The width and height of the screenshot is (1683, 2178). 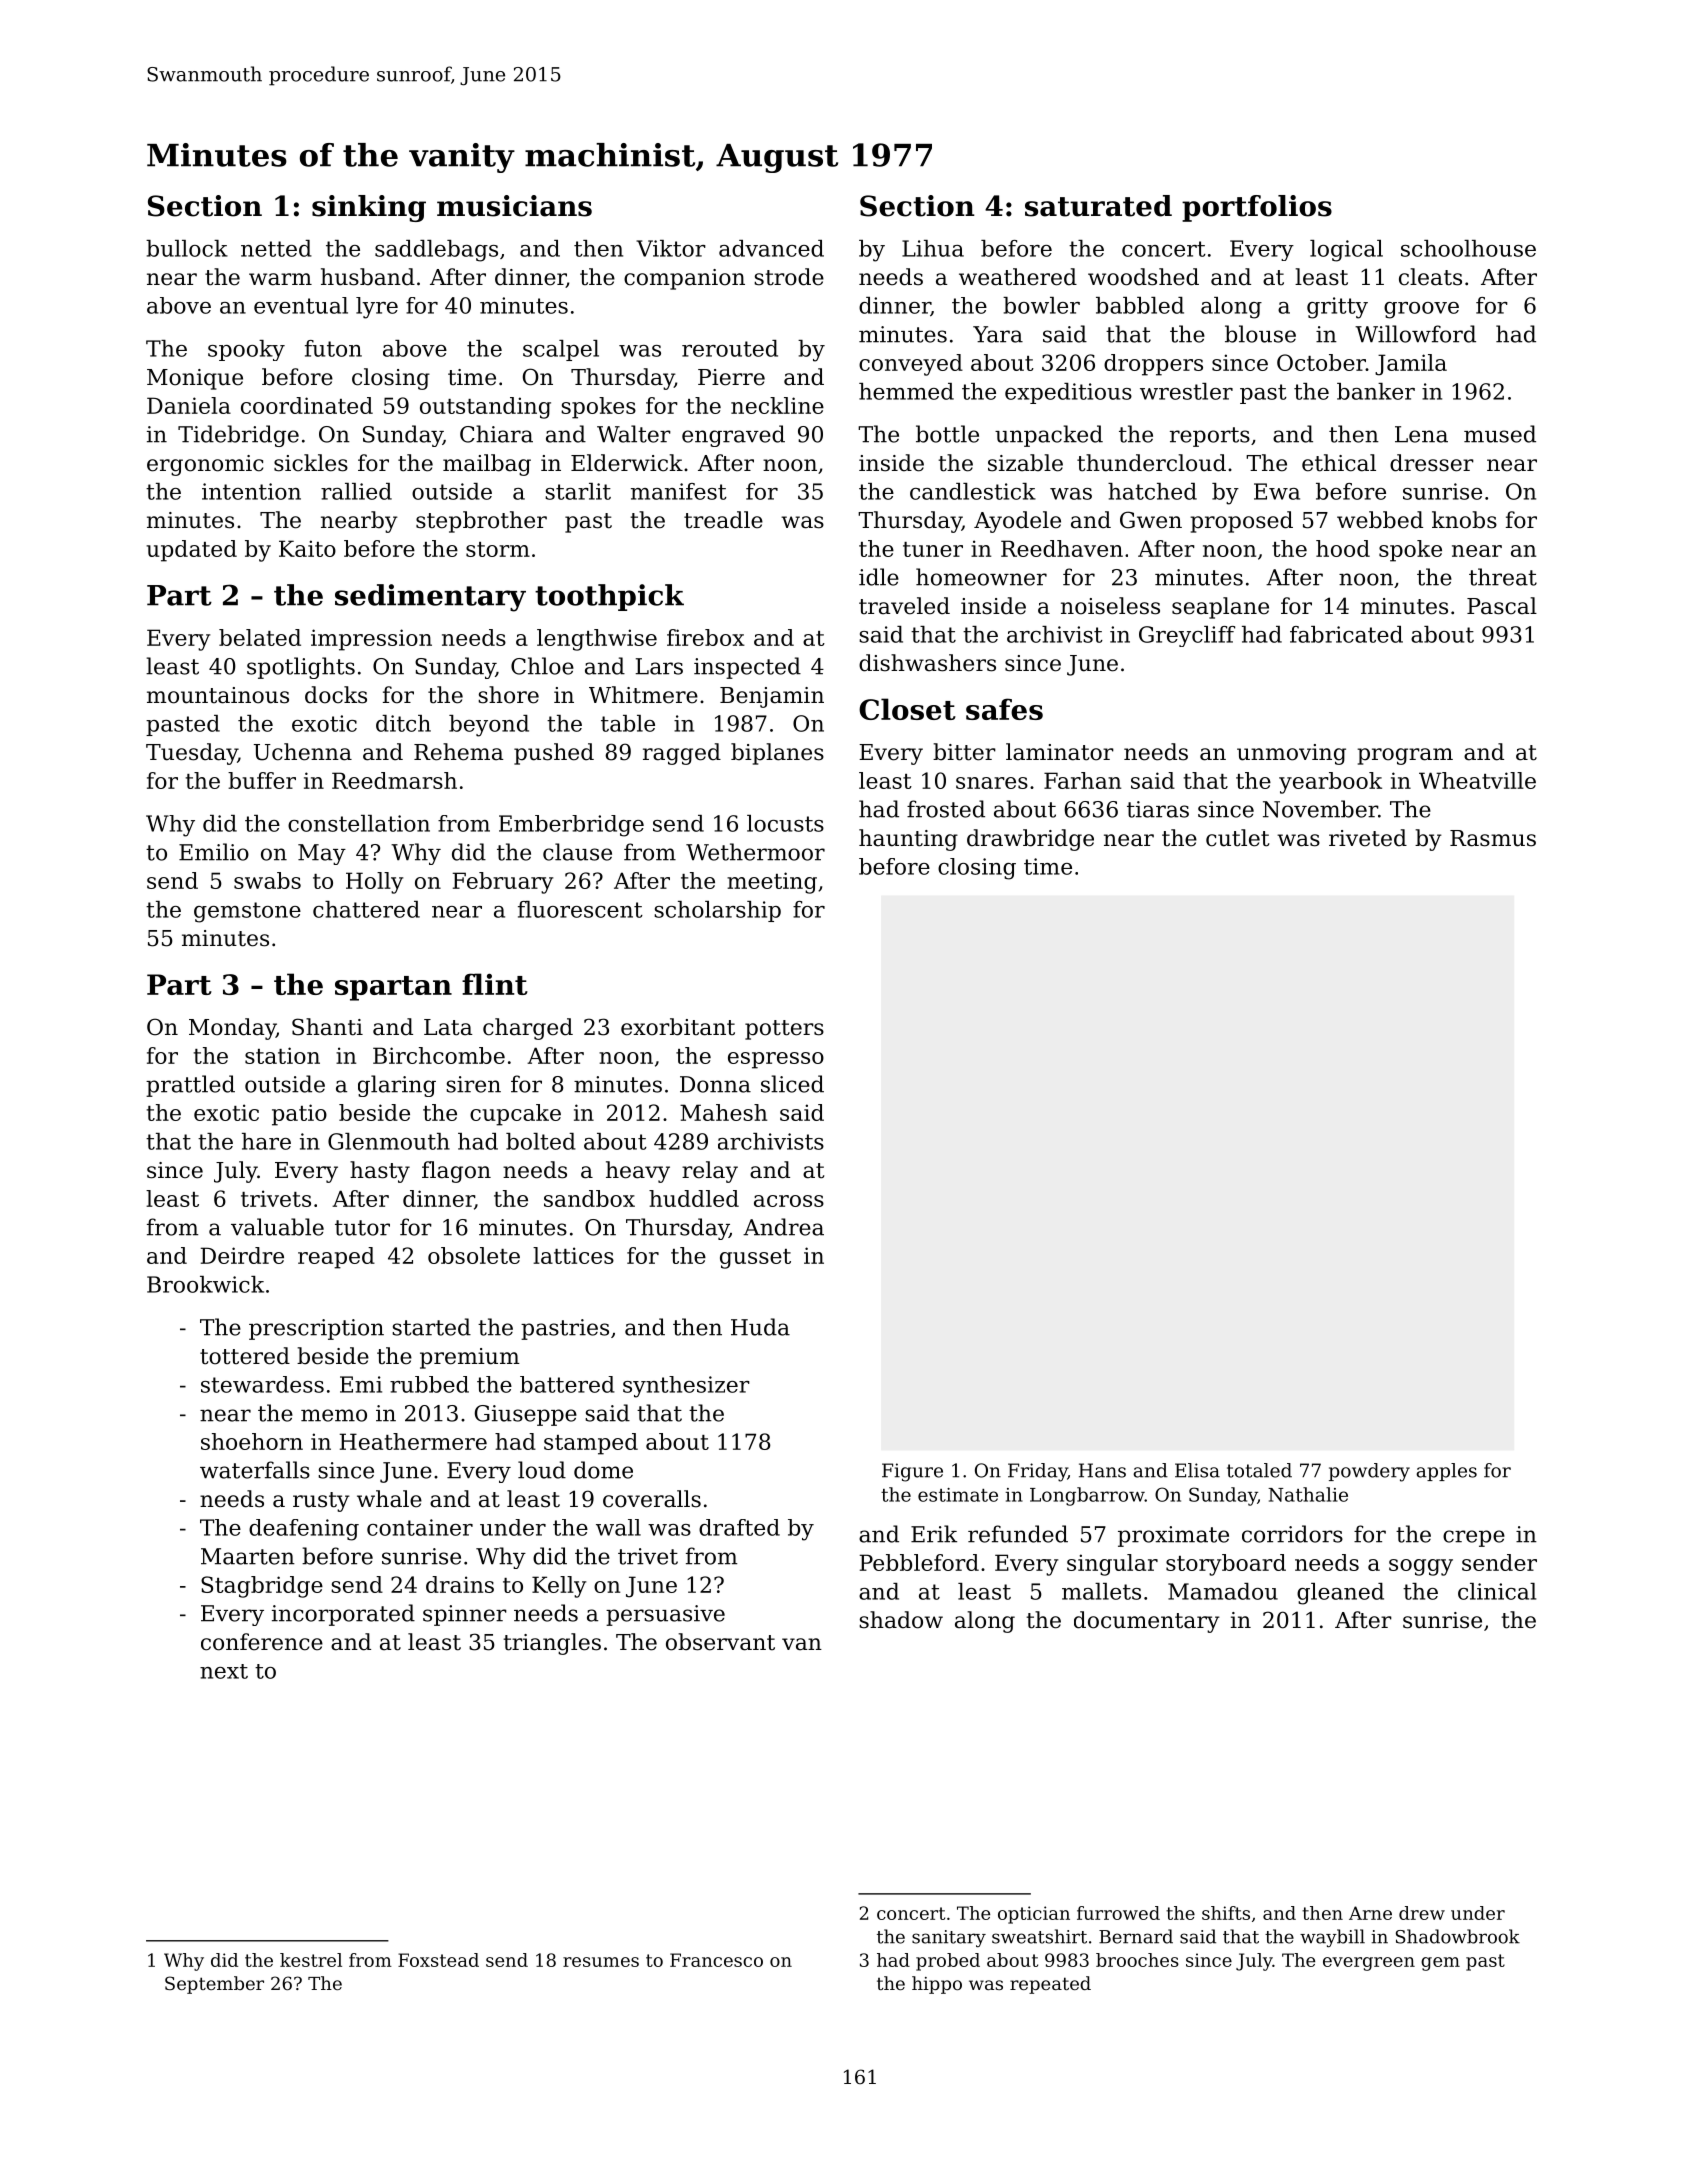 What do you see at coordinates (927, 663) in the screenshot?
I see `dishwashers` at bounding box center [927, 663].
